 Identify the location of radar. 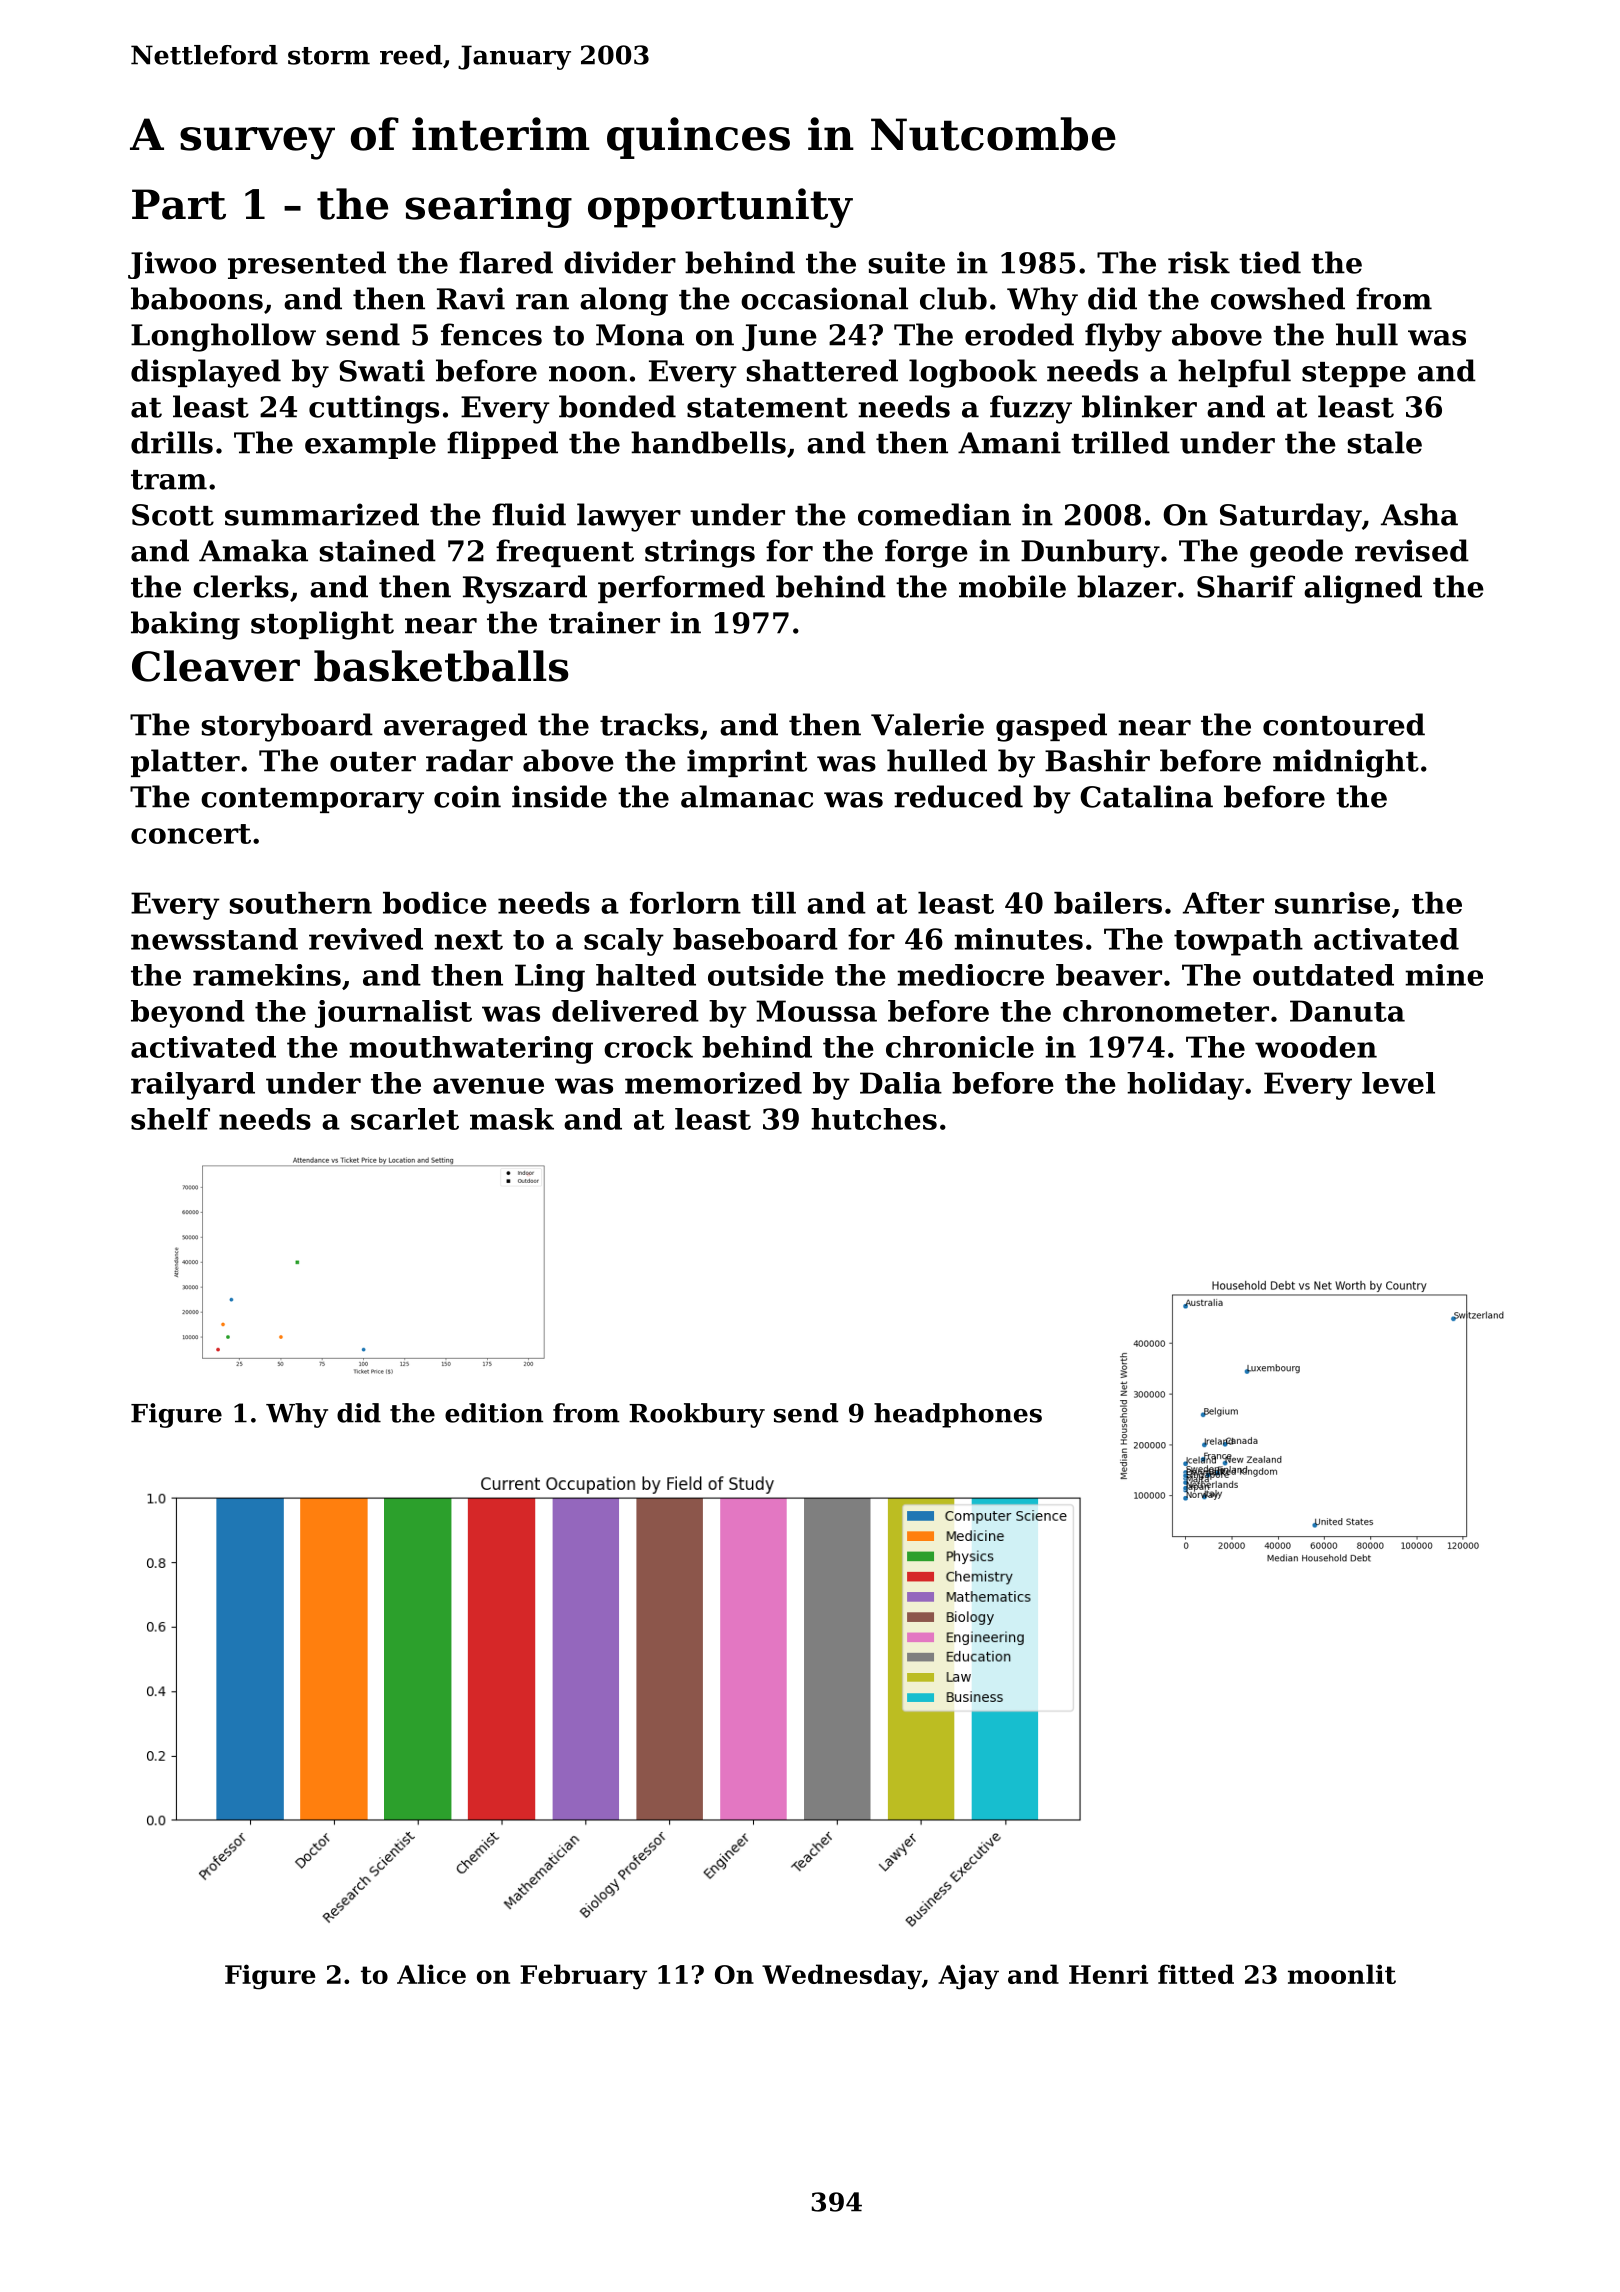
(469, 760).
